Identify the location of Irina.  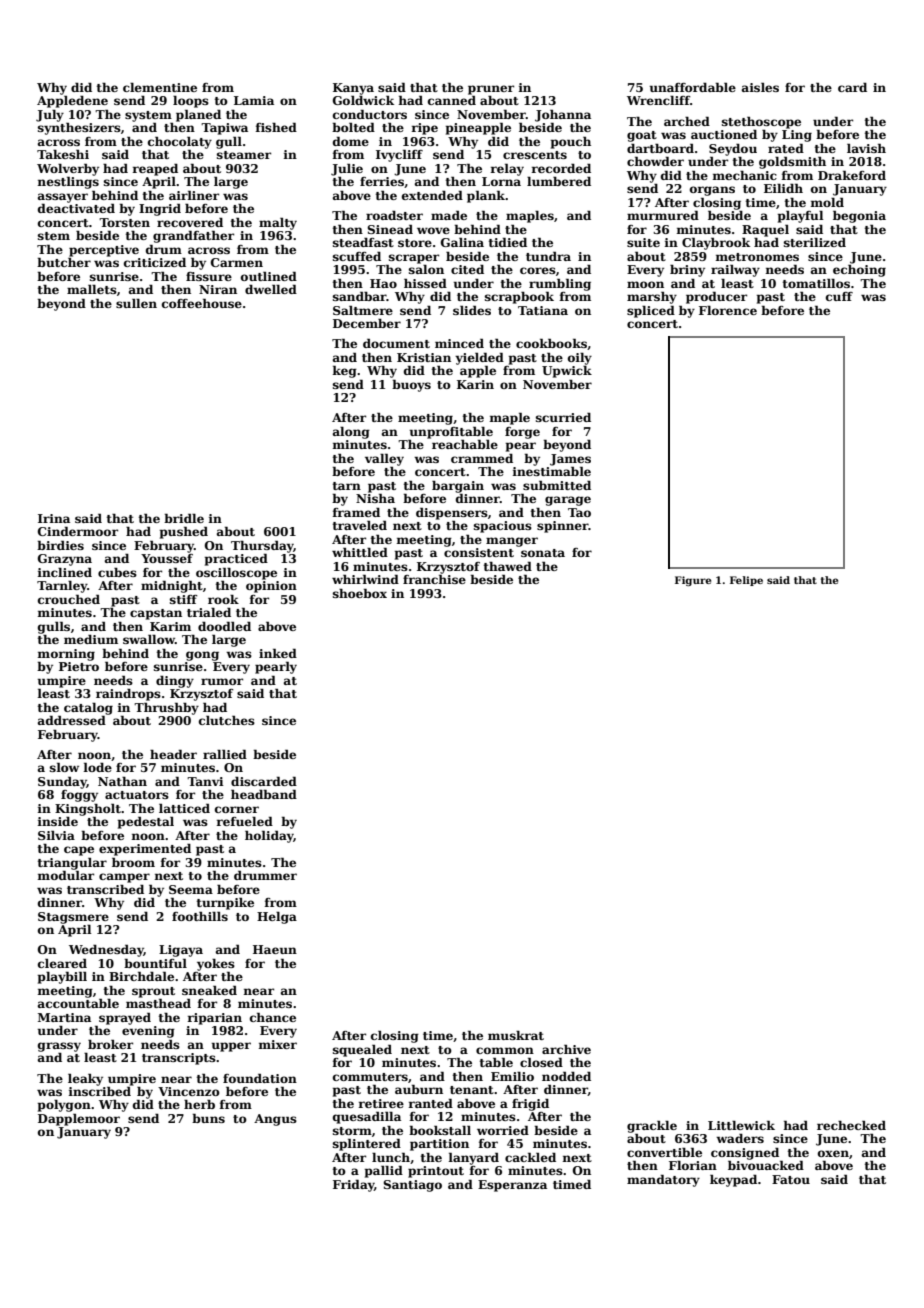
(54, 518).
